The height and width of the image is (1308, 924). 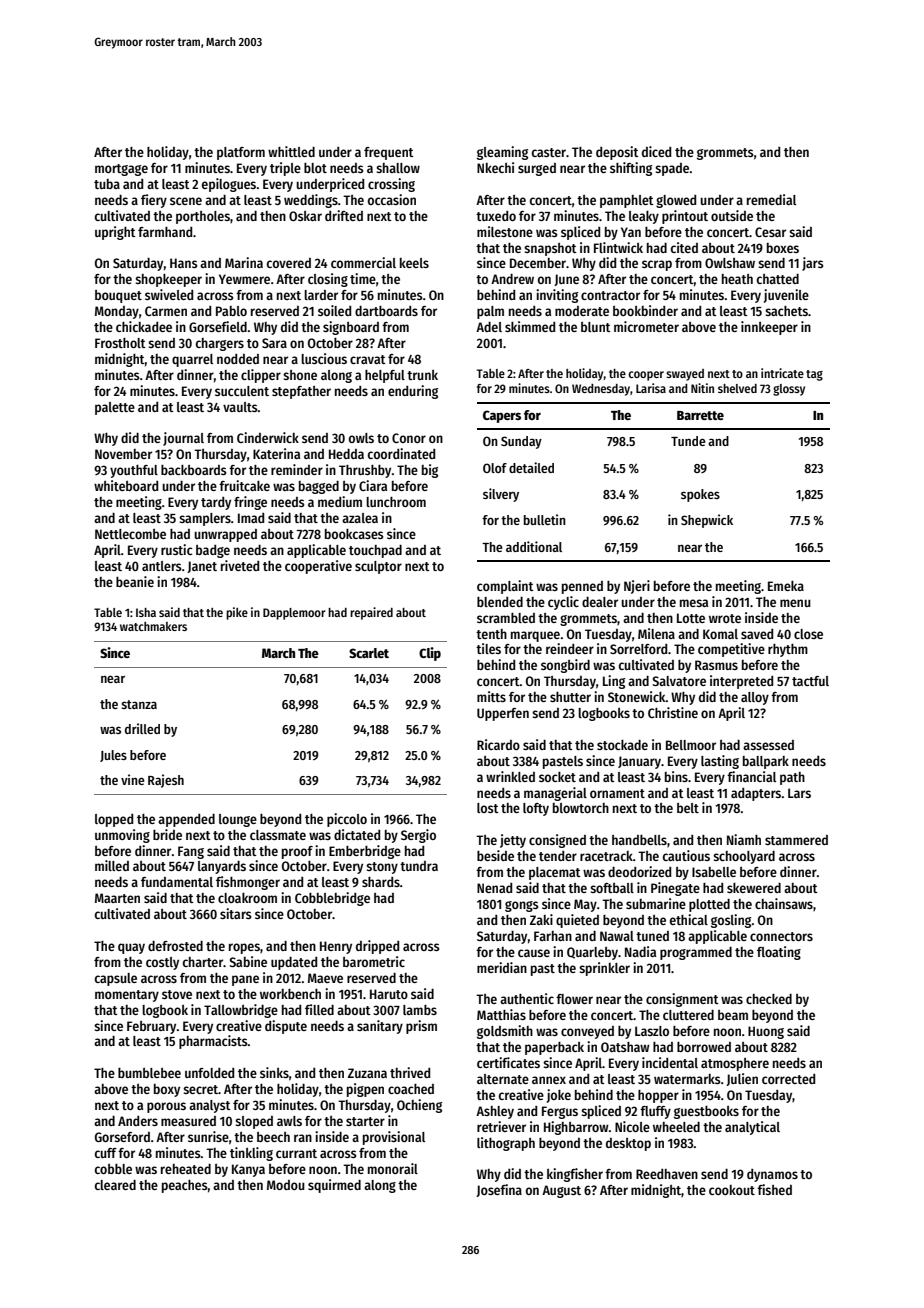 I want to click on tuned, so click(x=652, y=936).
